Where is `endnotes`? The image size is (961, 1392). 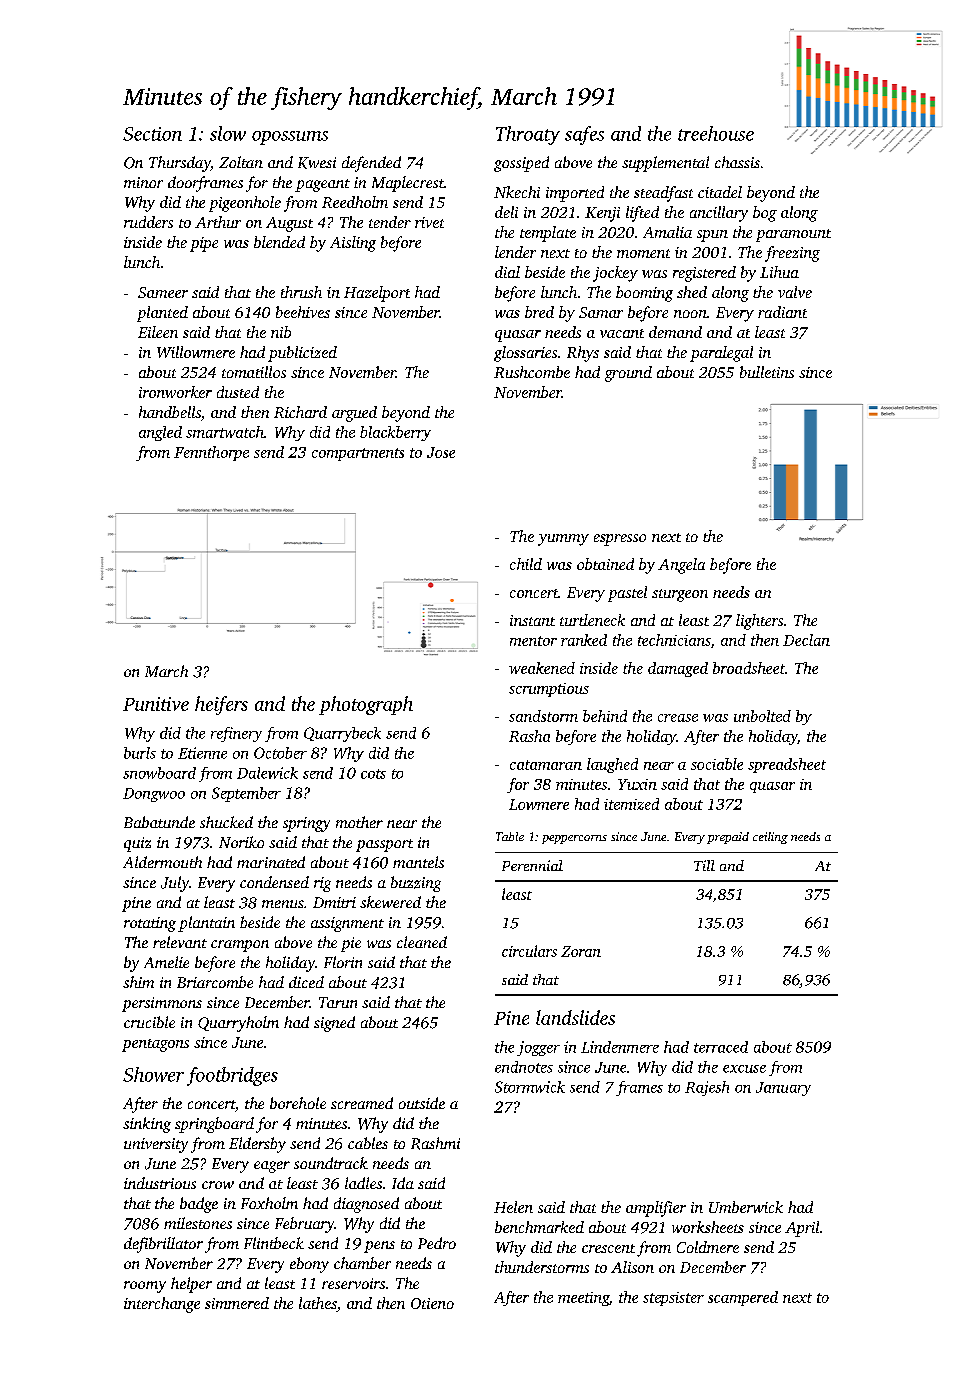 endnotes is located at coordinates (524, 1067).
